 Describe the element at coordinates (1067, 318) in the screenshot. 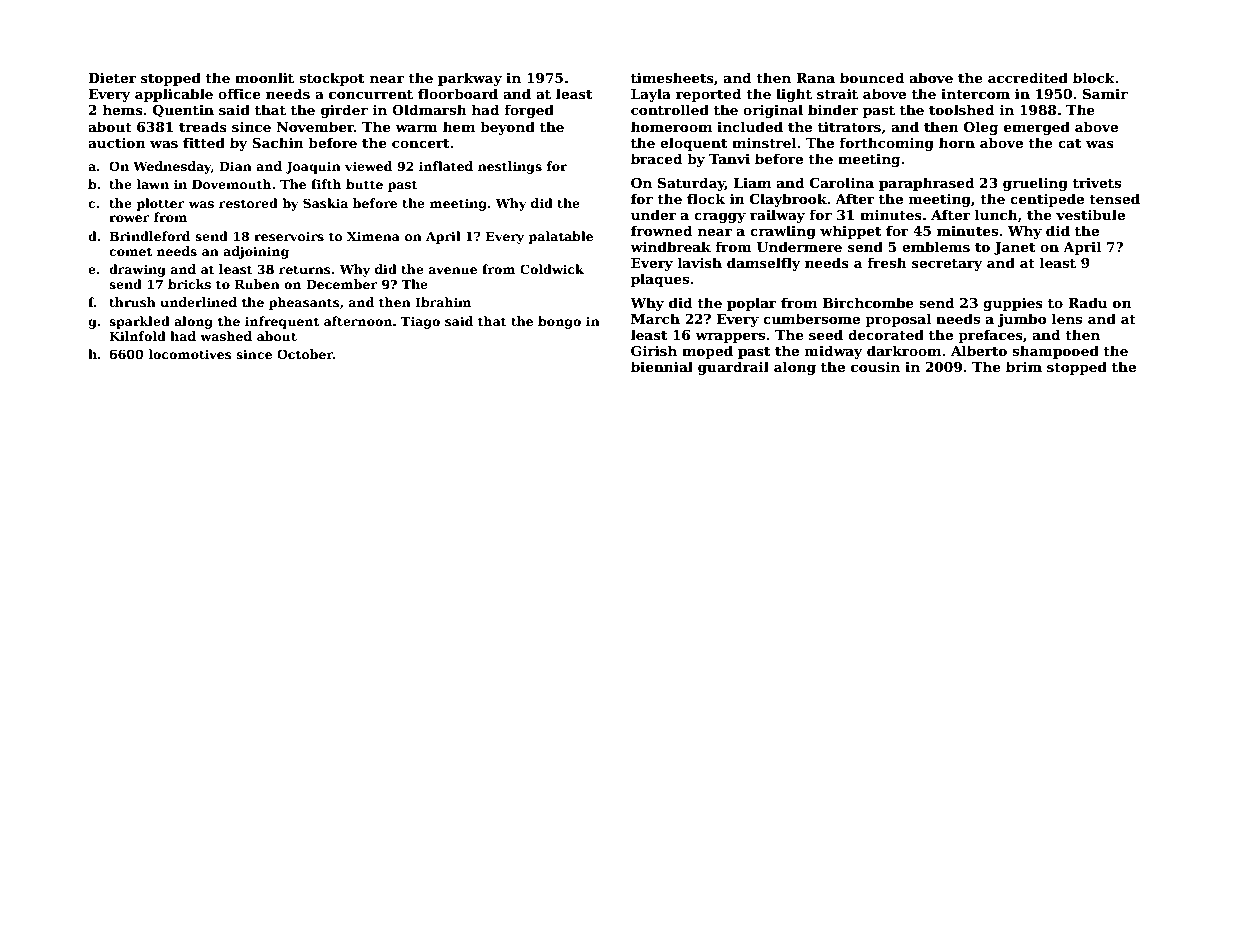

I see `lens` at that location.
